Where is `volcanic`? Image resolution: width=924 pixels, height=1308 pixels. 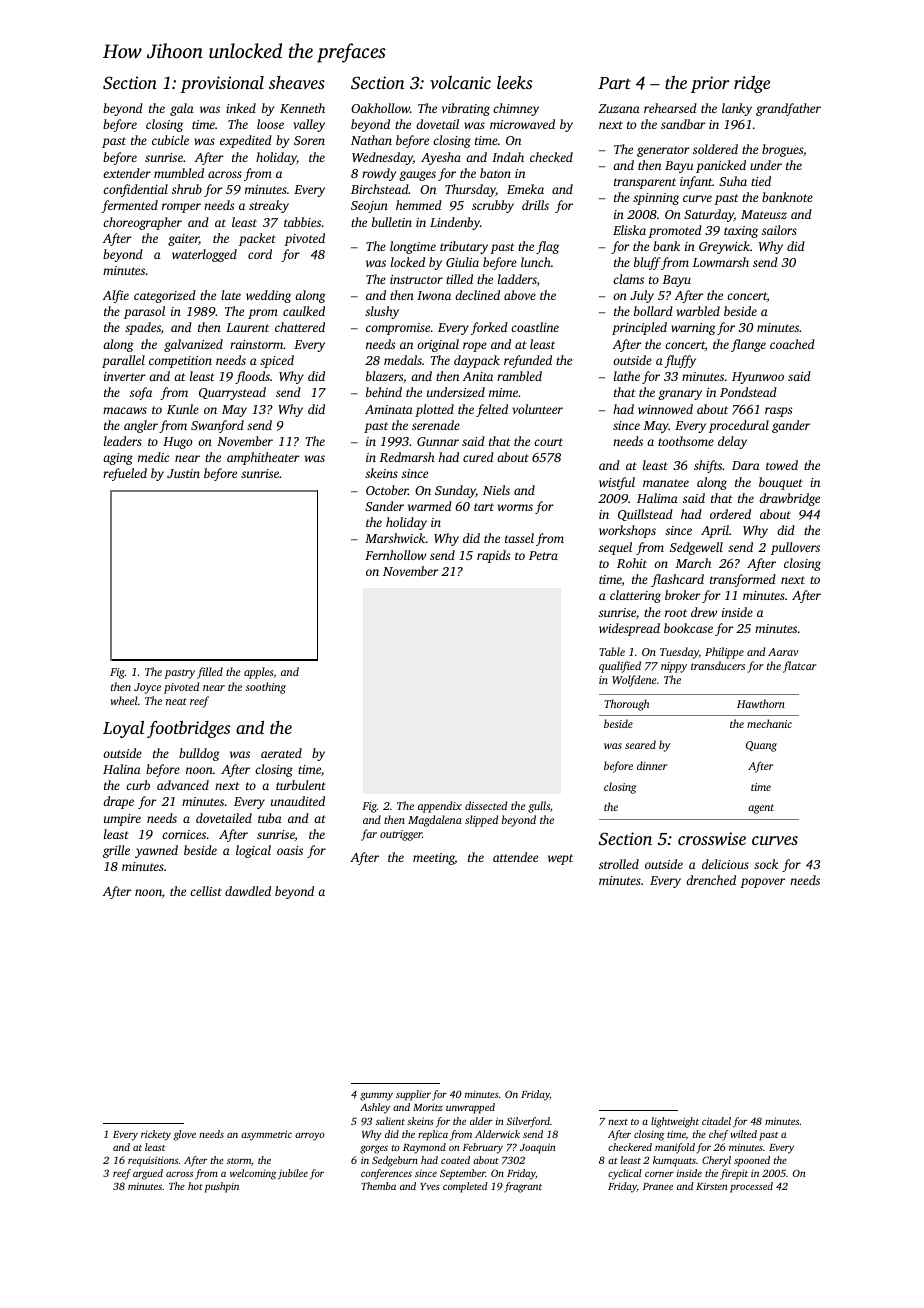
volcanic is located at coordinates (460, 82).
